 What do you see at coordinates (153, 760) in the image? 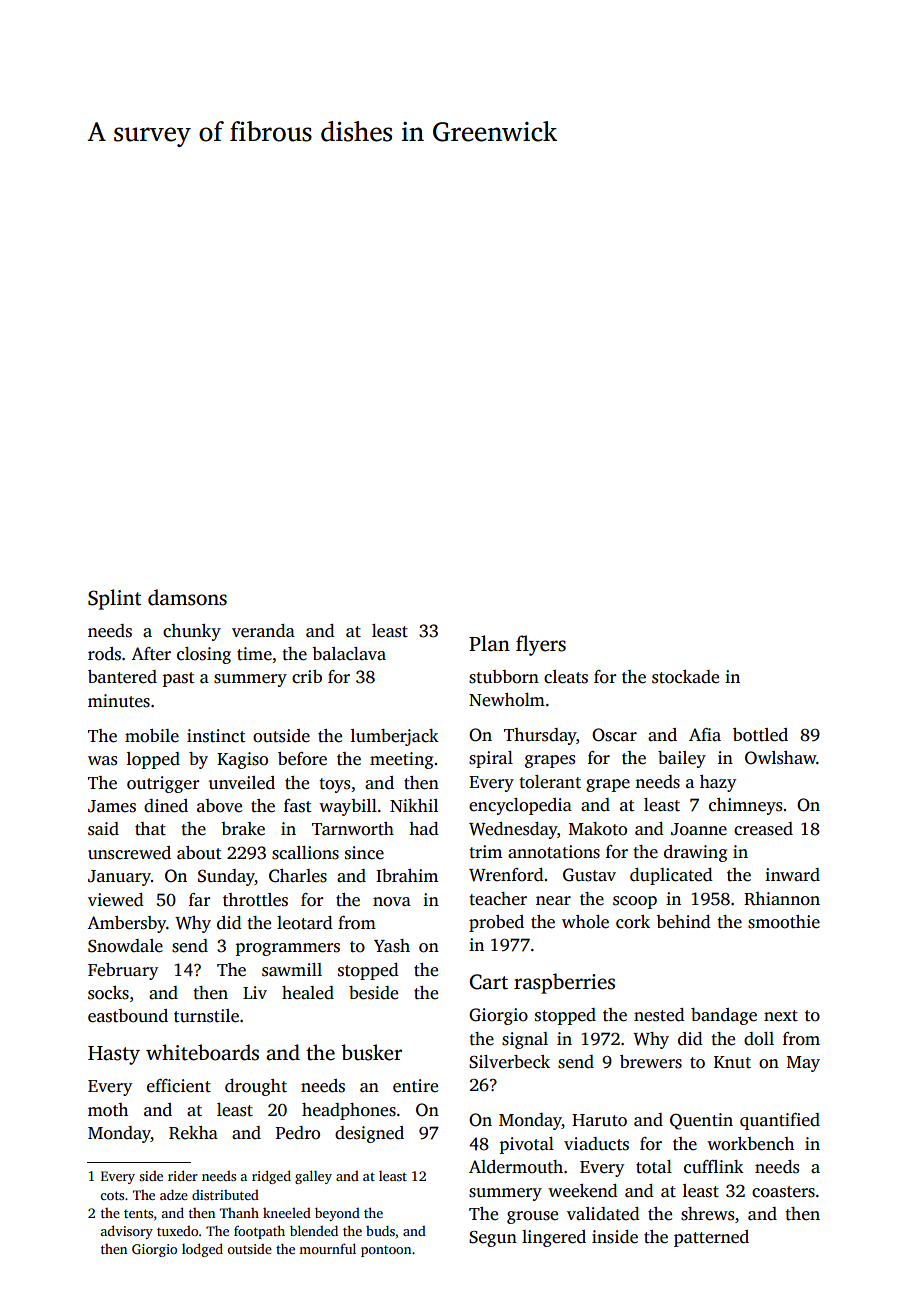
I see `lopped` at bounding box center [153, 760].
